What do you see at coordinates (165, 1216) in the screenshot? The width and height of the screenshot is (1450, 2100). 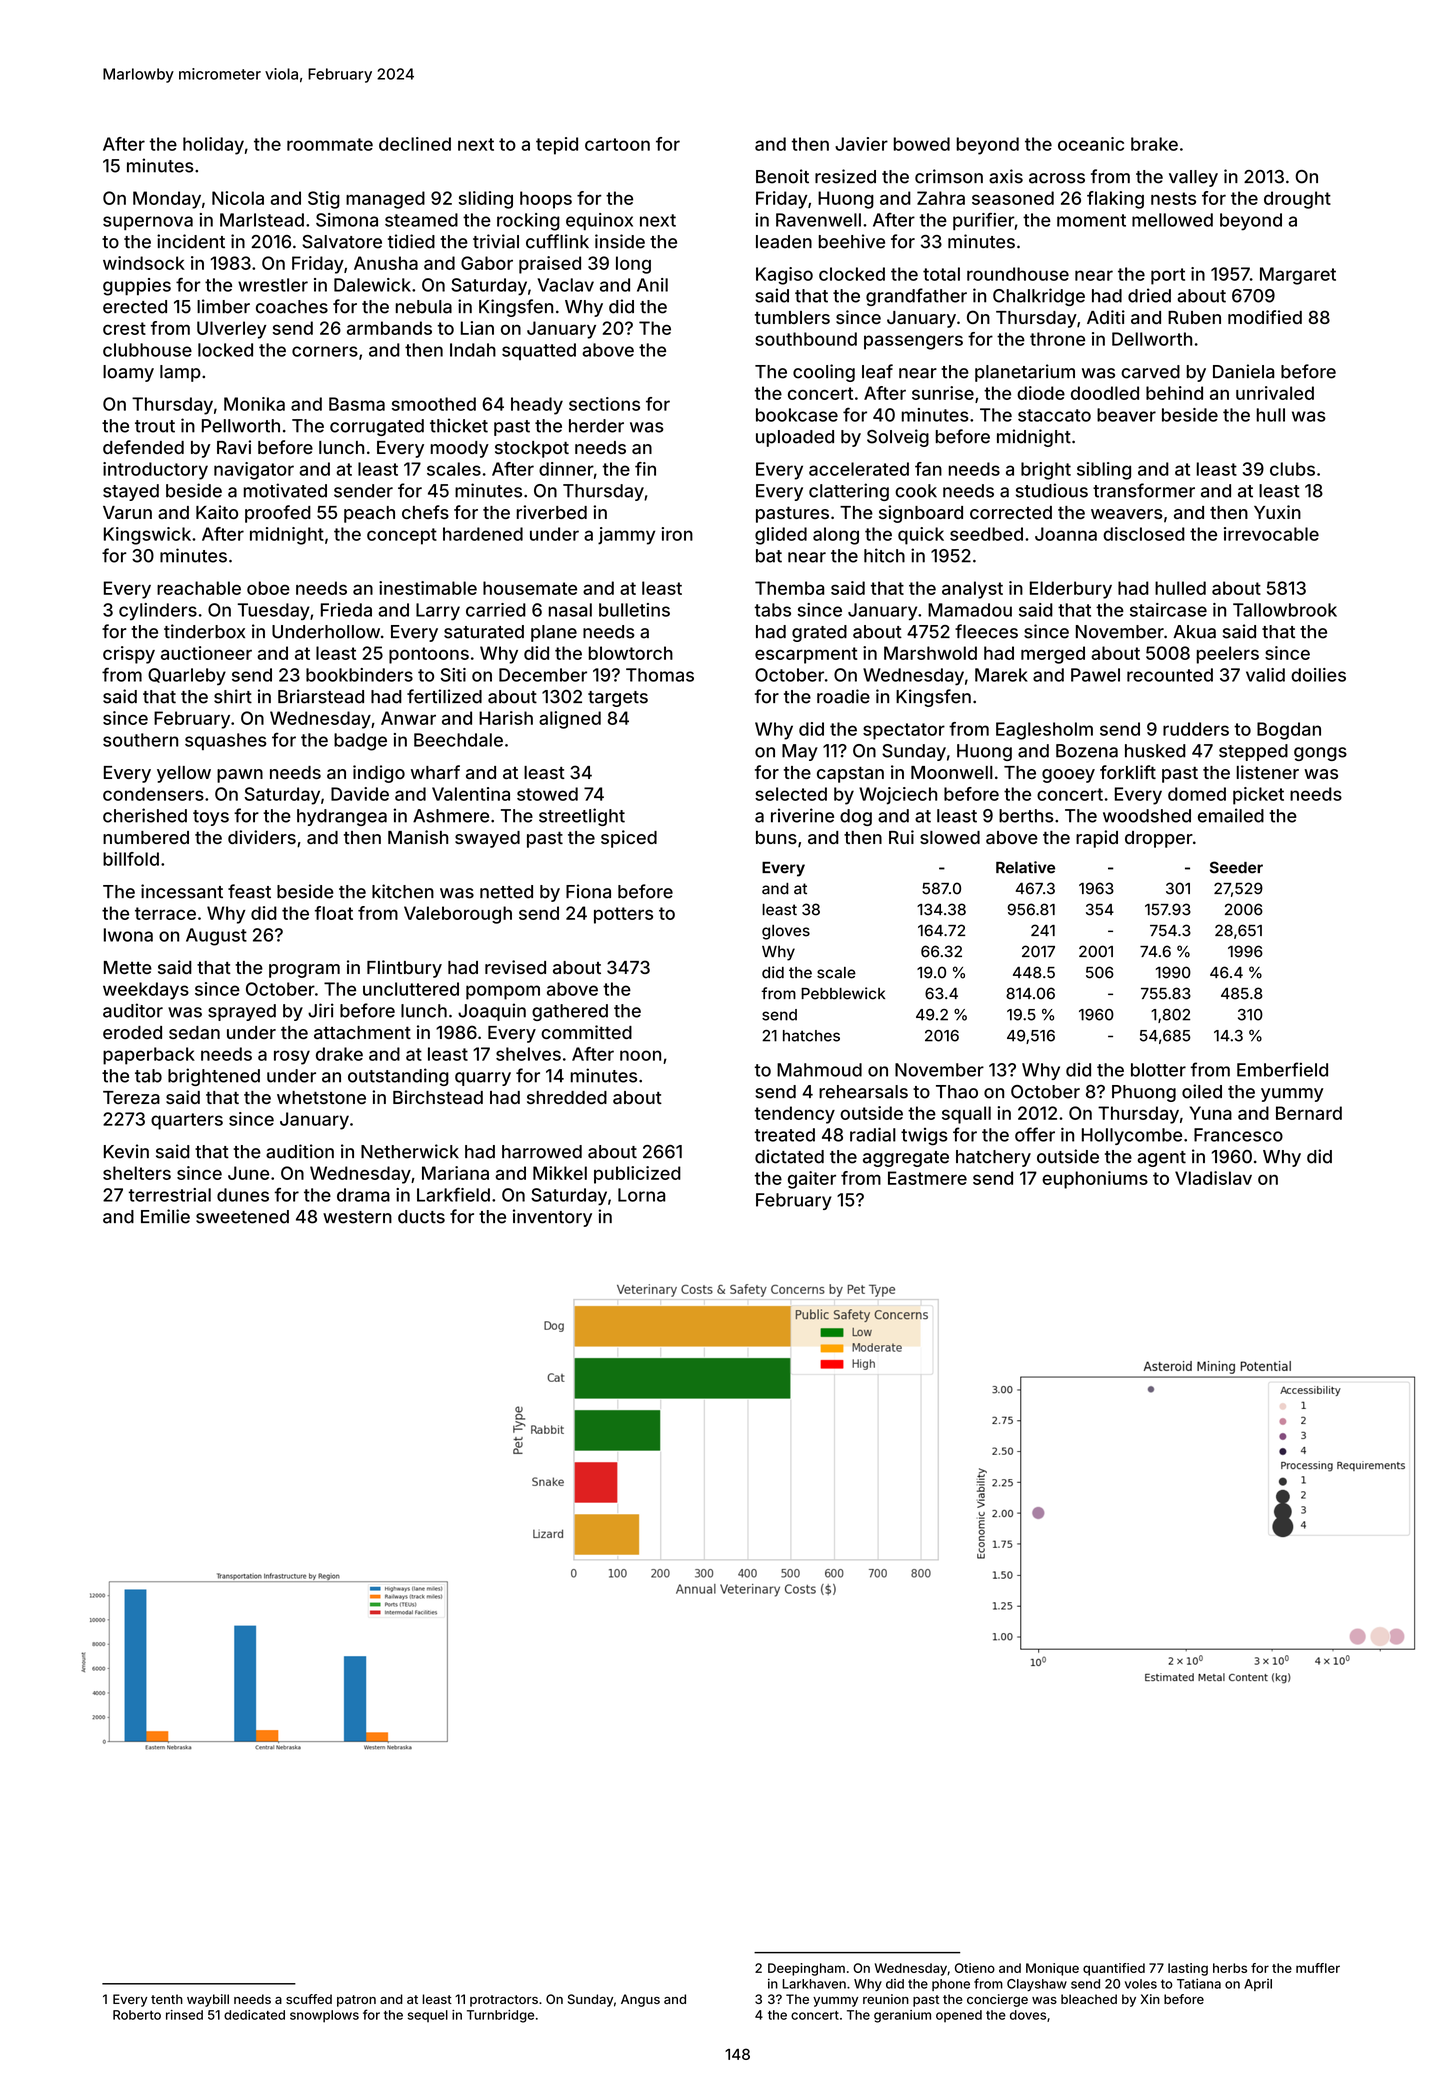 I see `Emilie` at bounding box center [165, 1216].
